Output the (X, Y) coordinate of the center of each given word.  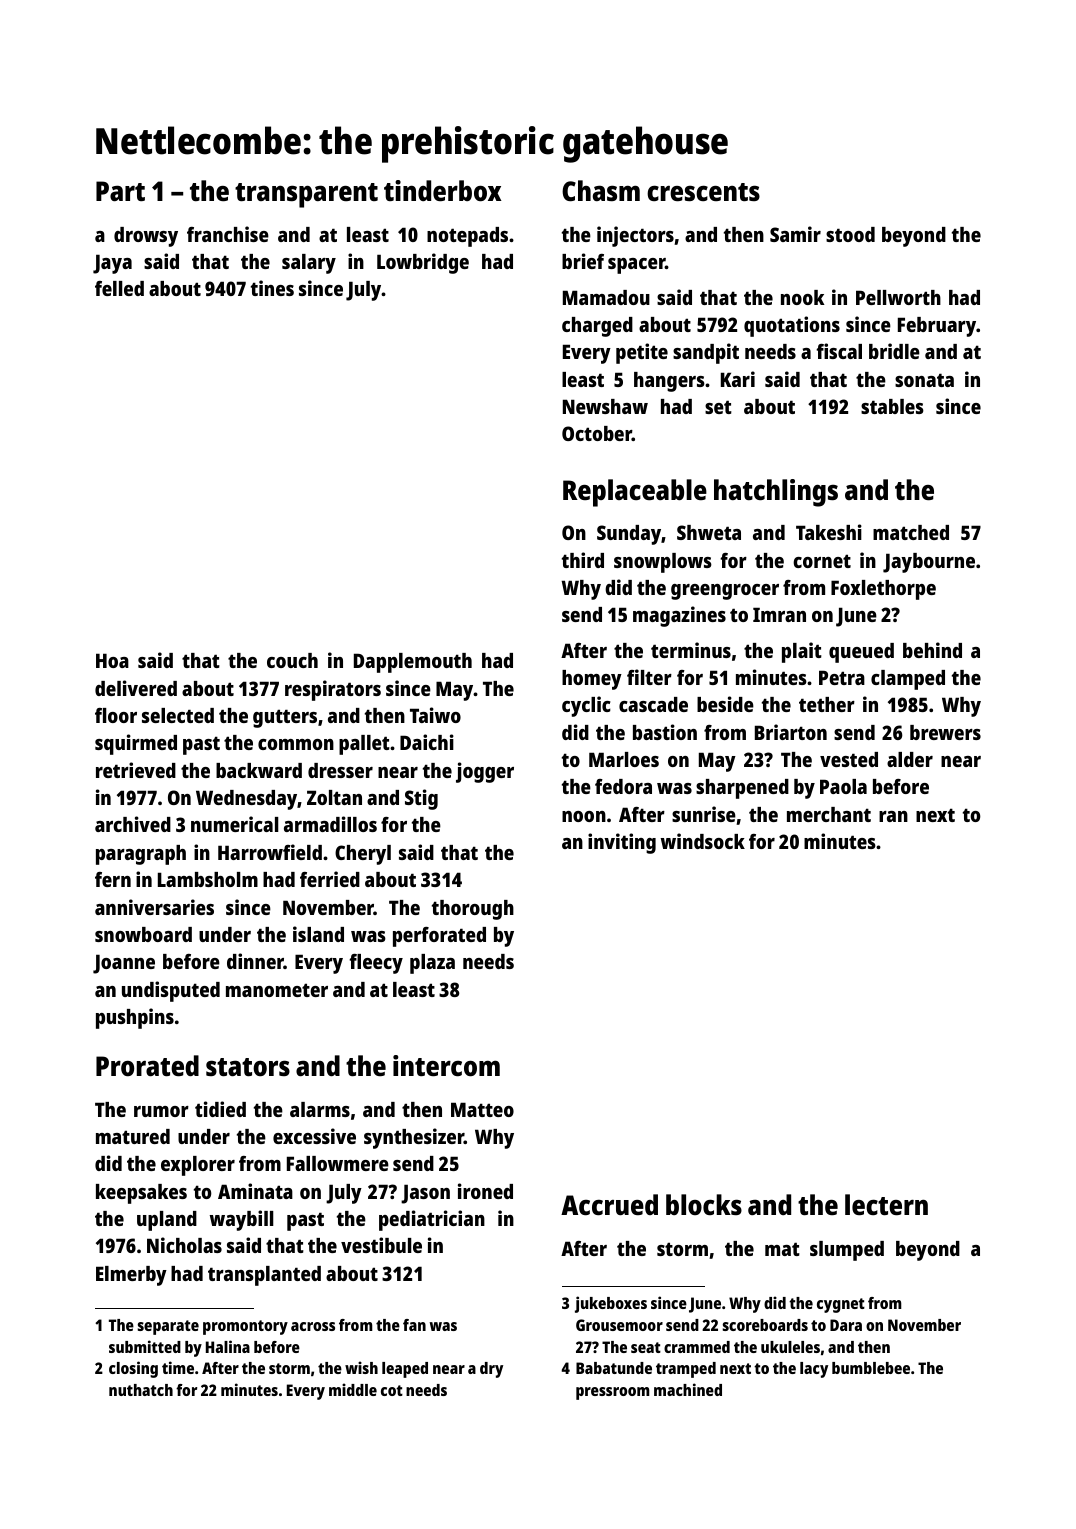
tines (272, 288)
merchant (829, 814)
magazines (679, 616)
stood (850, 234)
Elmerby (131, 1276)
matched (911, 532)
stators (248, 1067)
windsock (703, 841)
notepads (467, 237)
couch (292, 660)
